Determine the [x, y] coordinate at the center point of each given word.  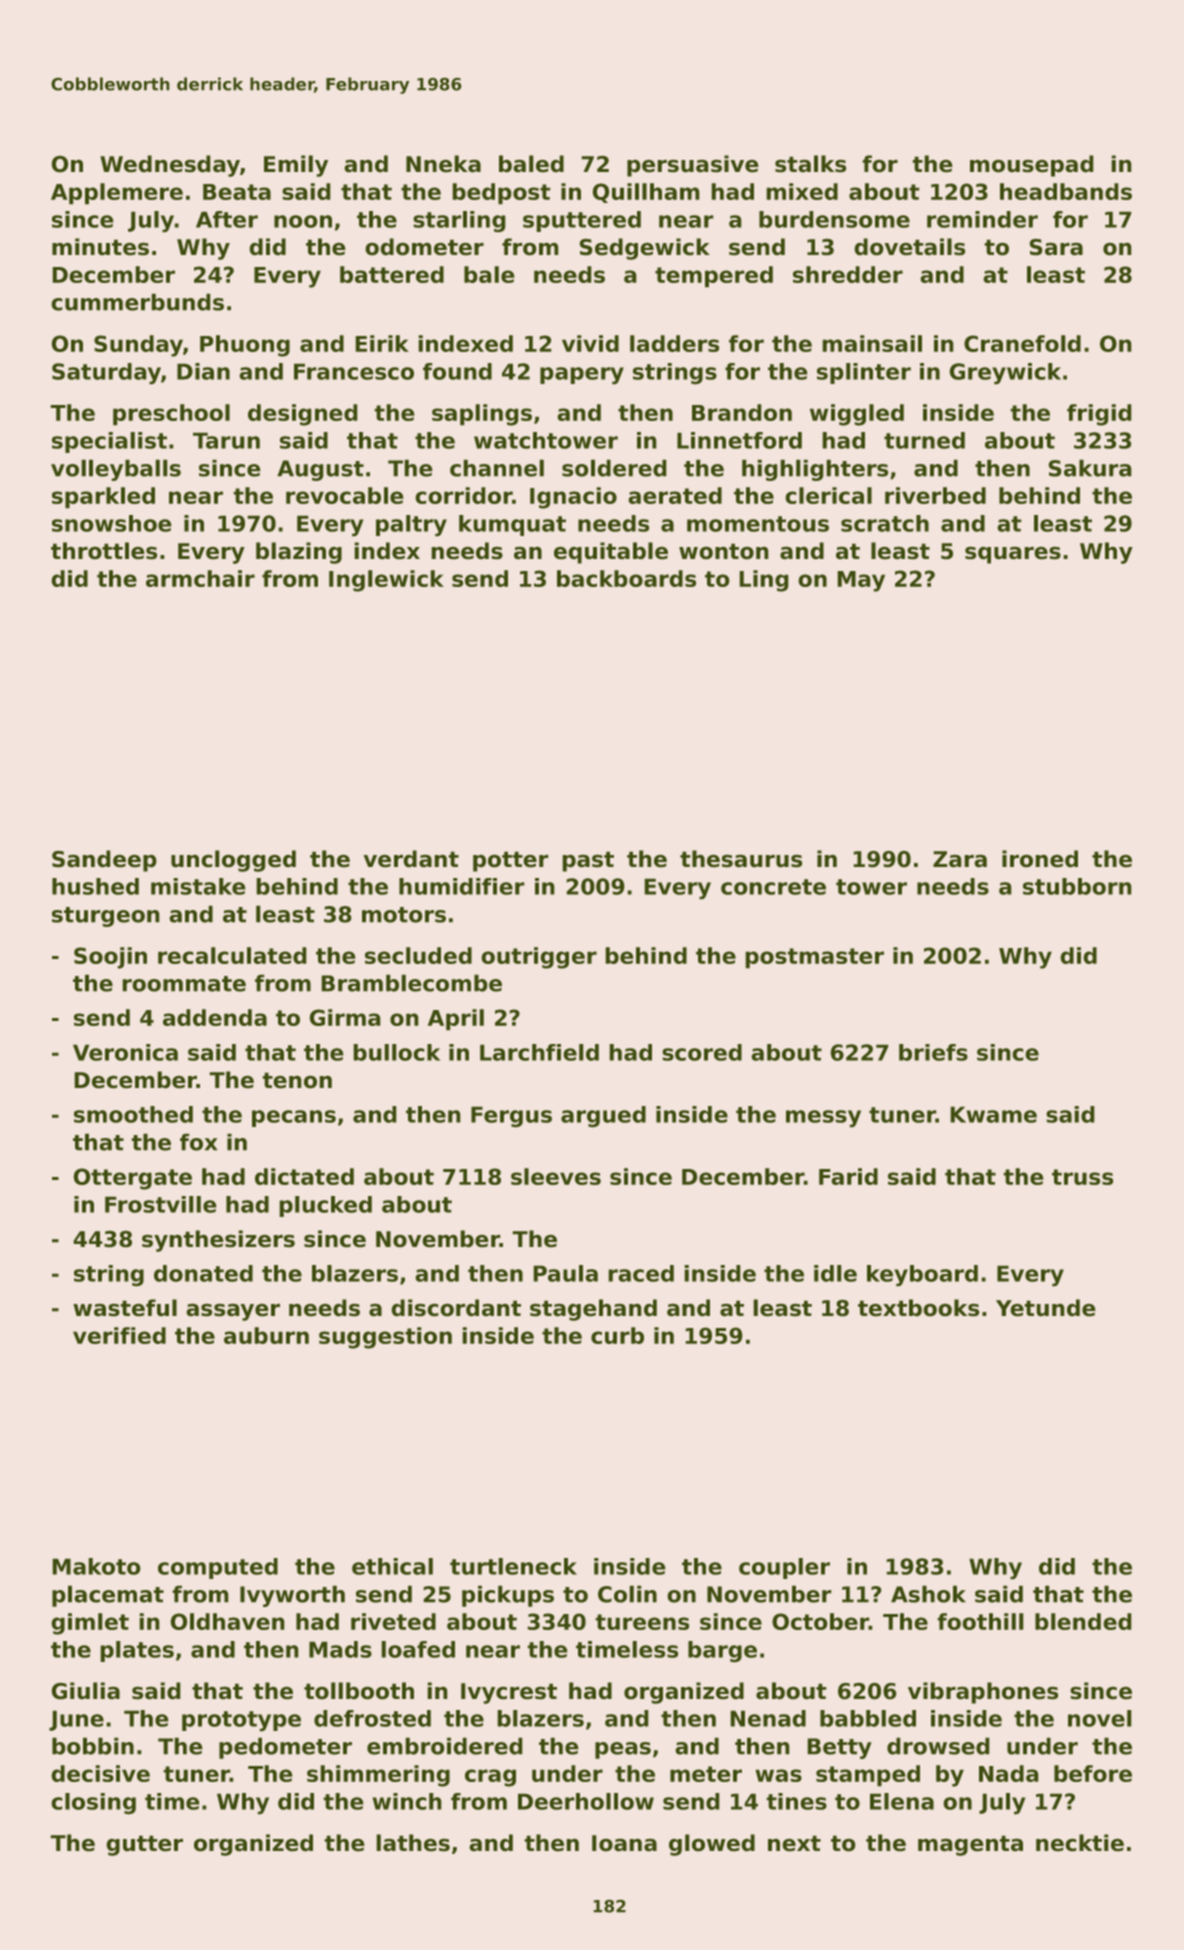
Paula [566, 1273]
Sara [1056, 247]
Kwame [994, 1115]
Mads [340, 1649]
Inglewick [386, 581]
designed [302, 415]
